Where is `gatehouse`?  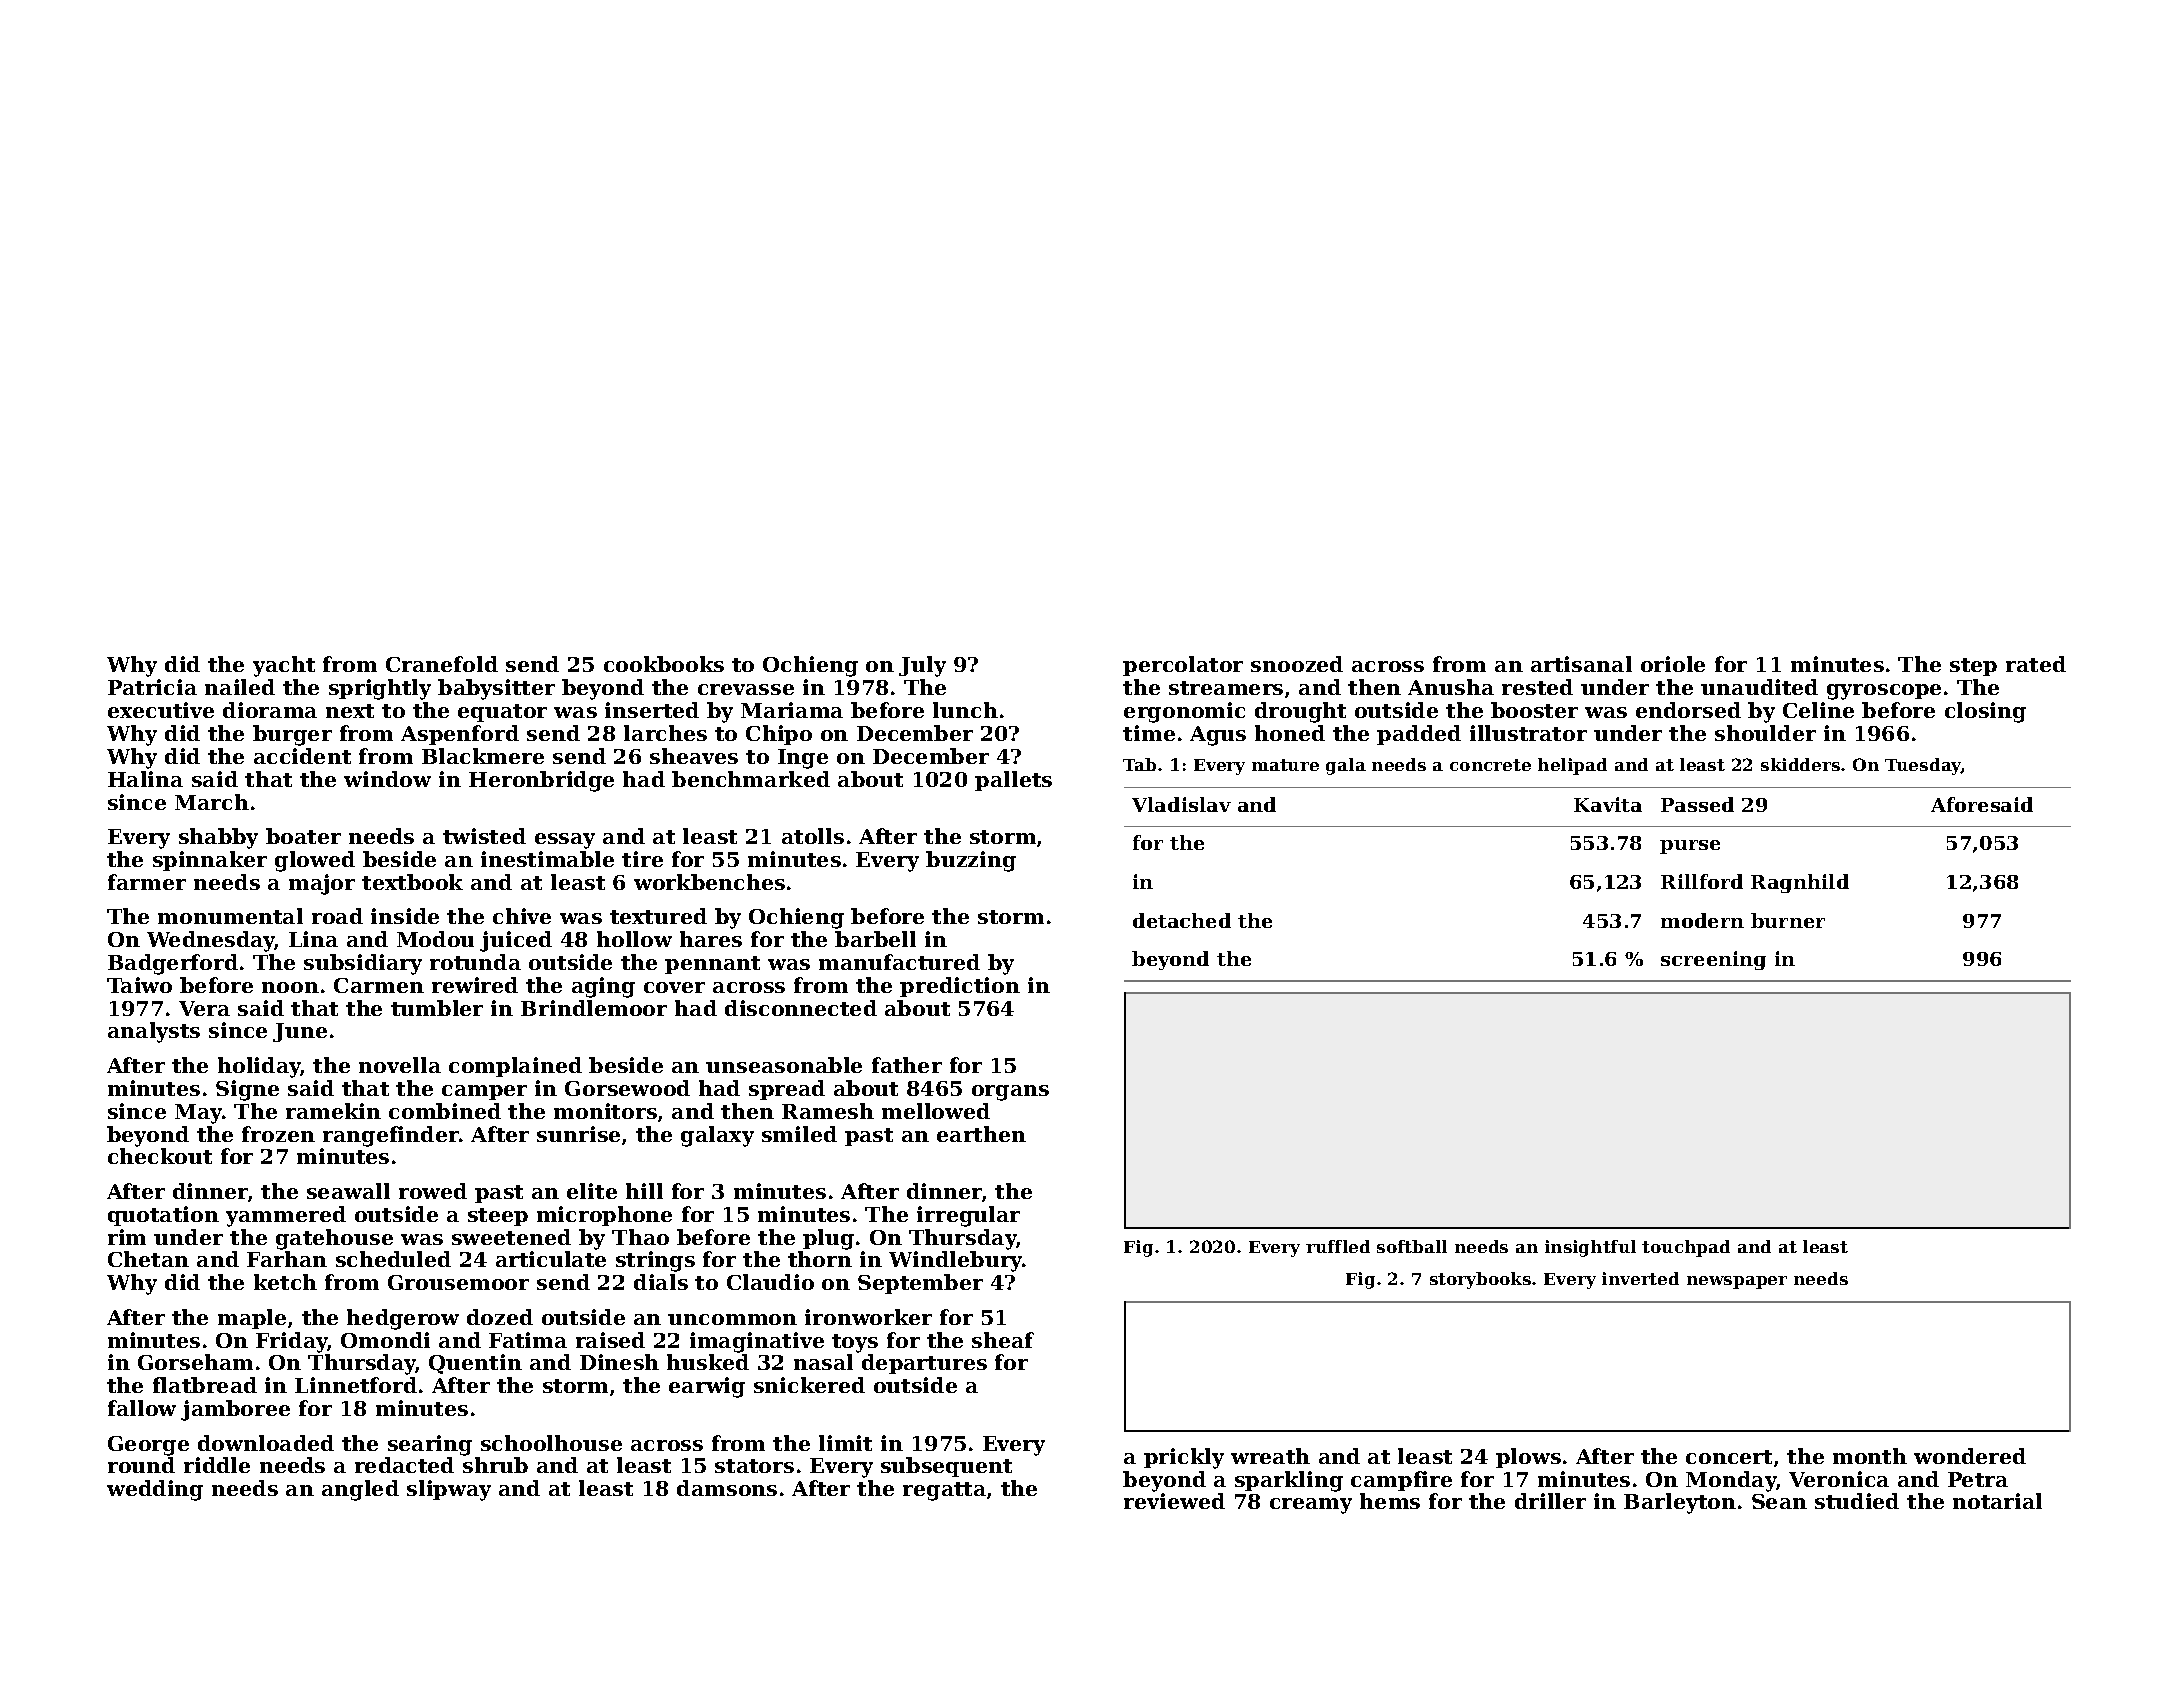
gatehouse is located at coordinates (334, 1239).
